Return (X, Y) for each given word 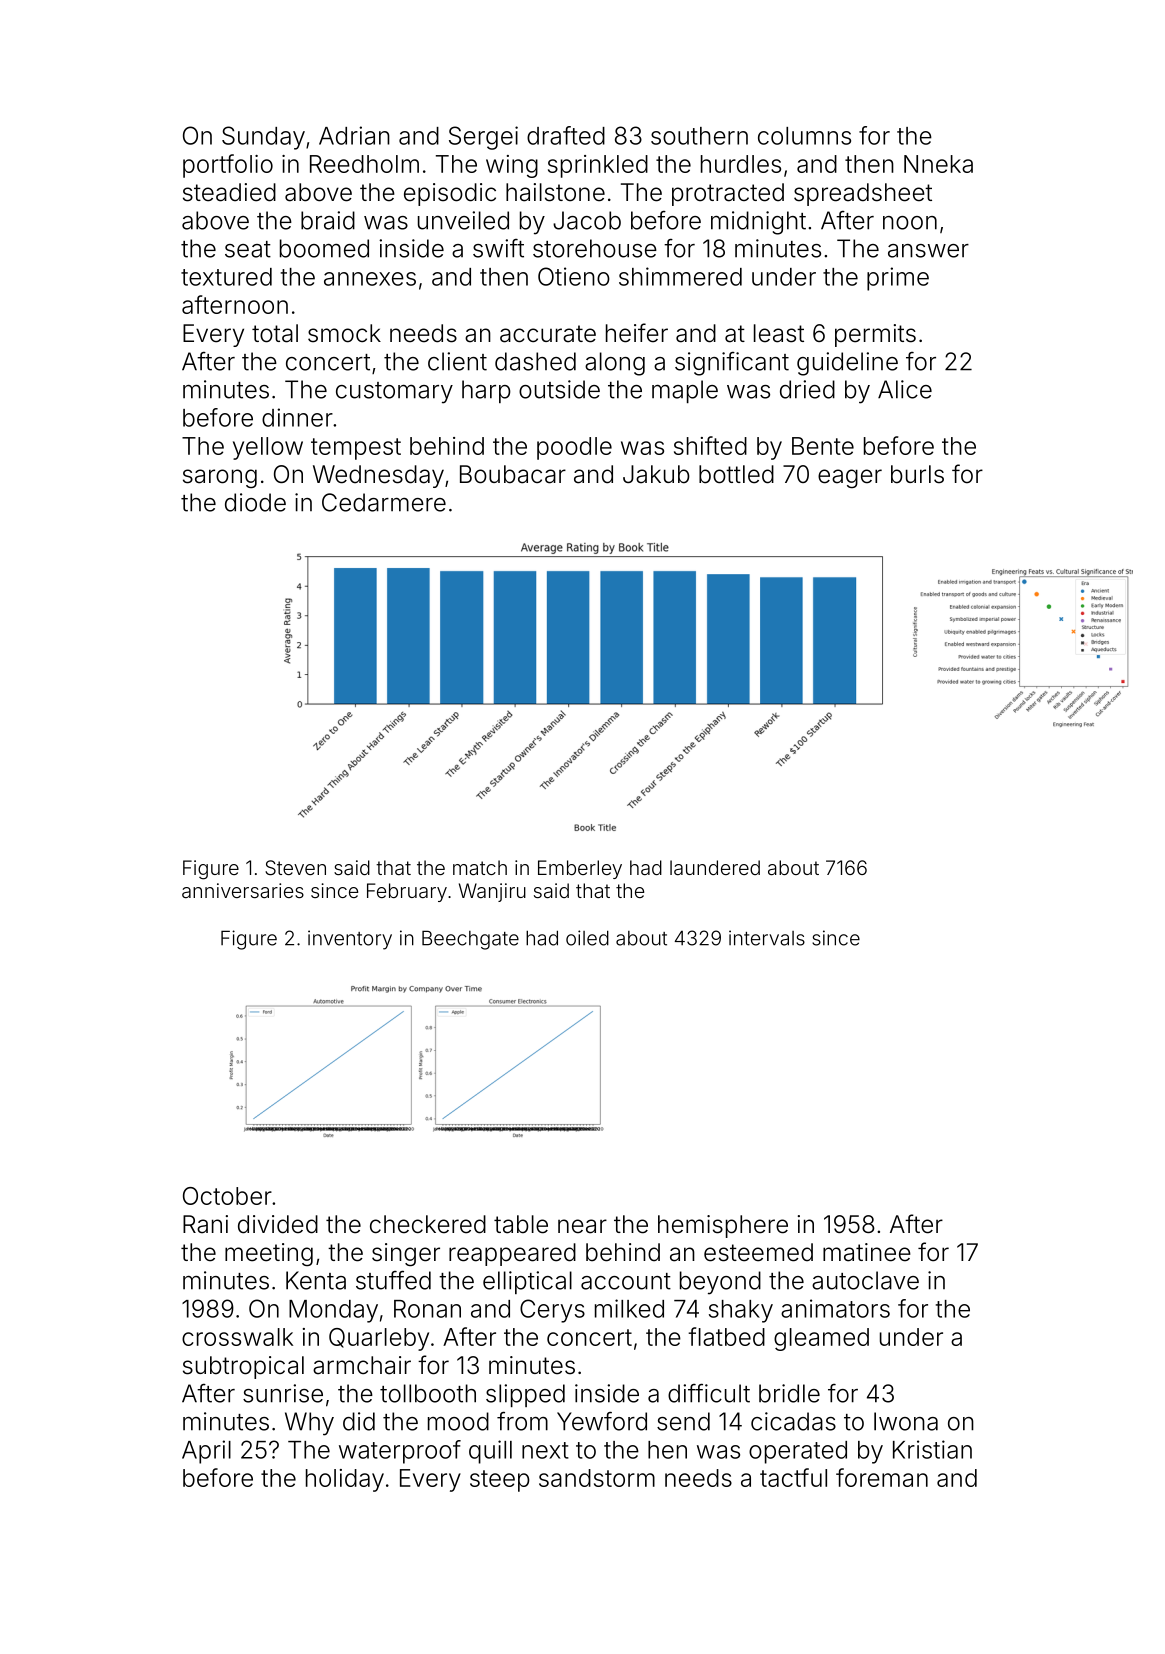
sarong (220, 478)
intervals (767, 938)
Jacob (587, 220)
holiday (345, 1480)
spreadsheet (863, 194)
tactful (793, 1477)
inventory (350, 940)
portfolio (228, 166)
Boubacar (513, 474)
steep (500, 1481)
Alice (905, 389)
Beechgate (470, 940)
